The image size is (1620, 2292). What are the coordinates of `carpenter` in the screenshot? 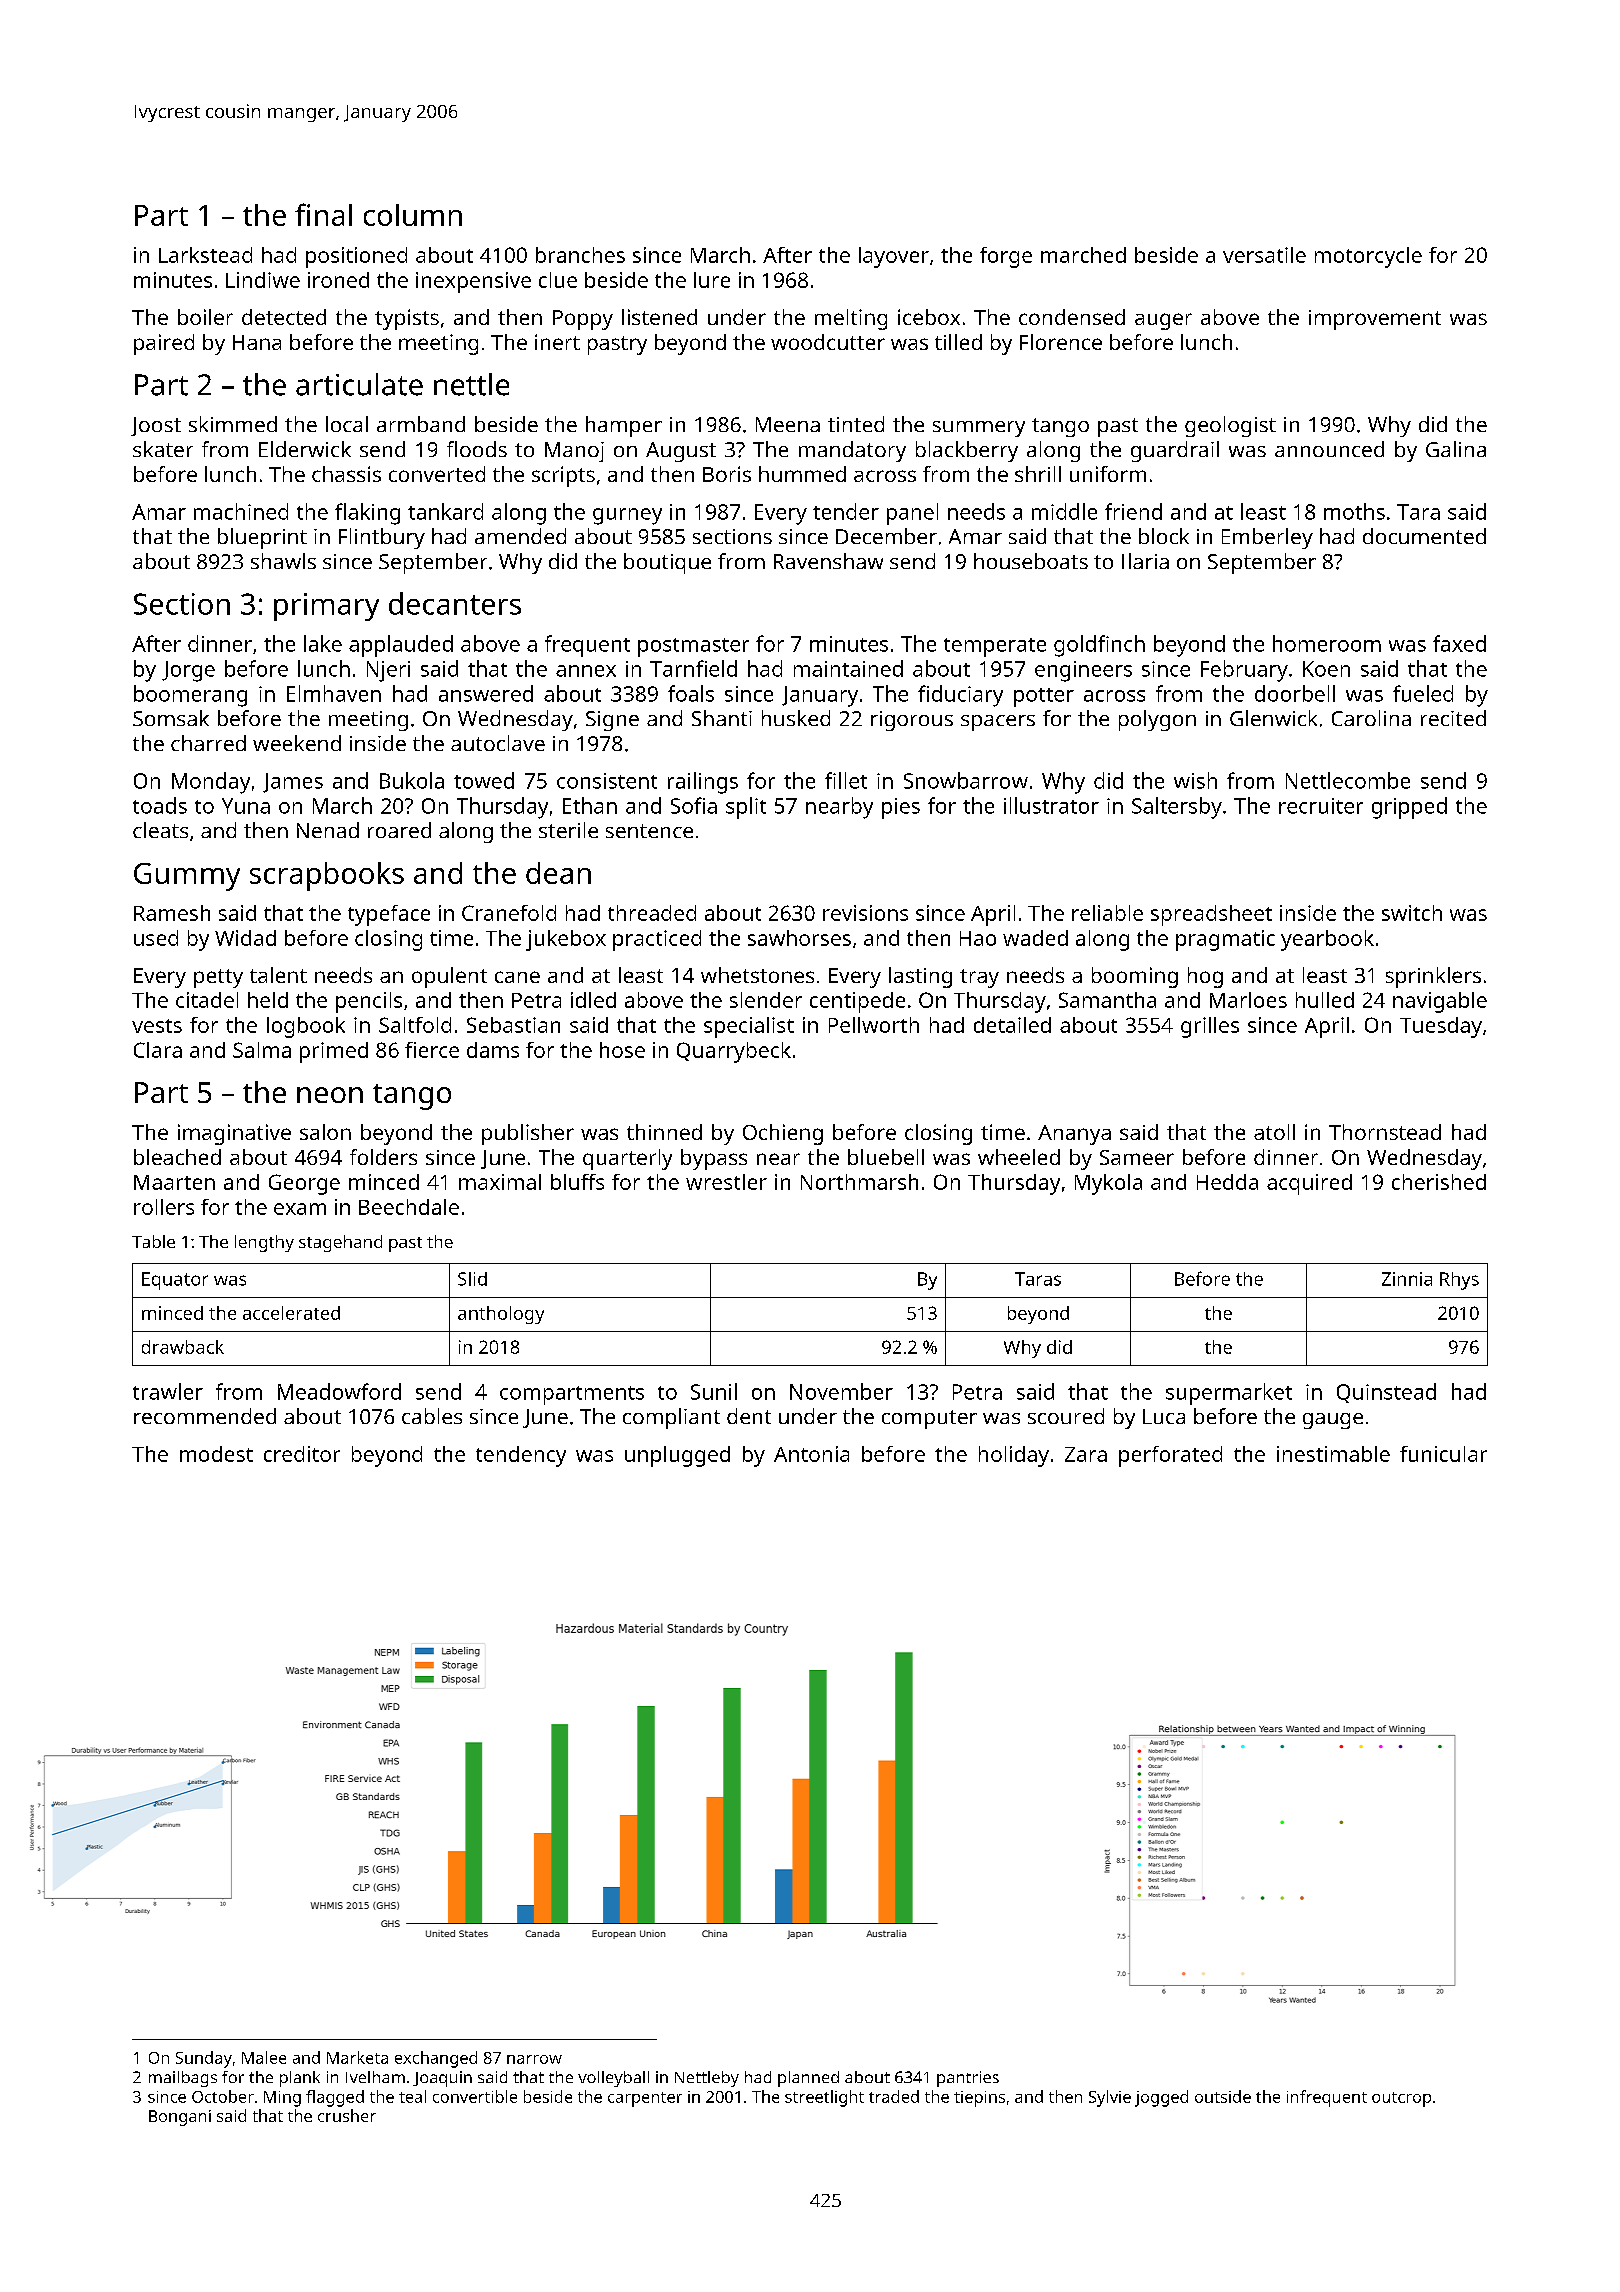 It's located at (645, 2099).
